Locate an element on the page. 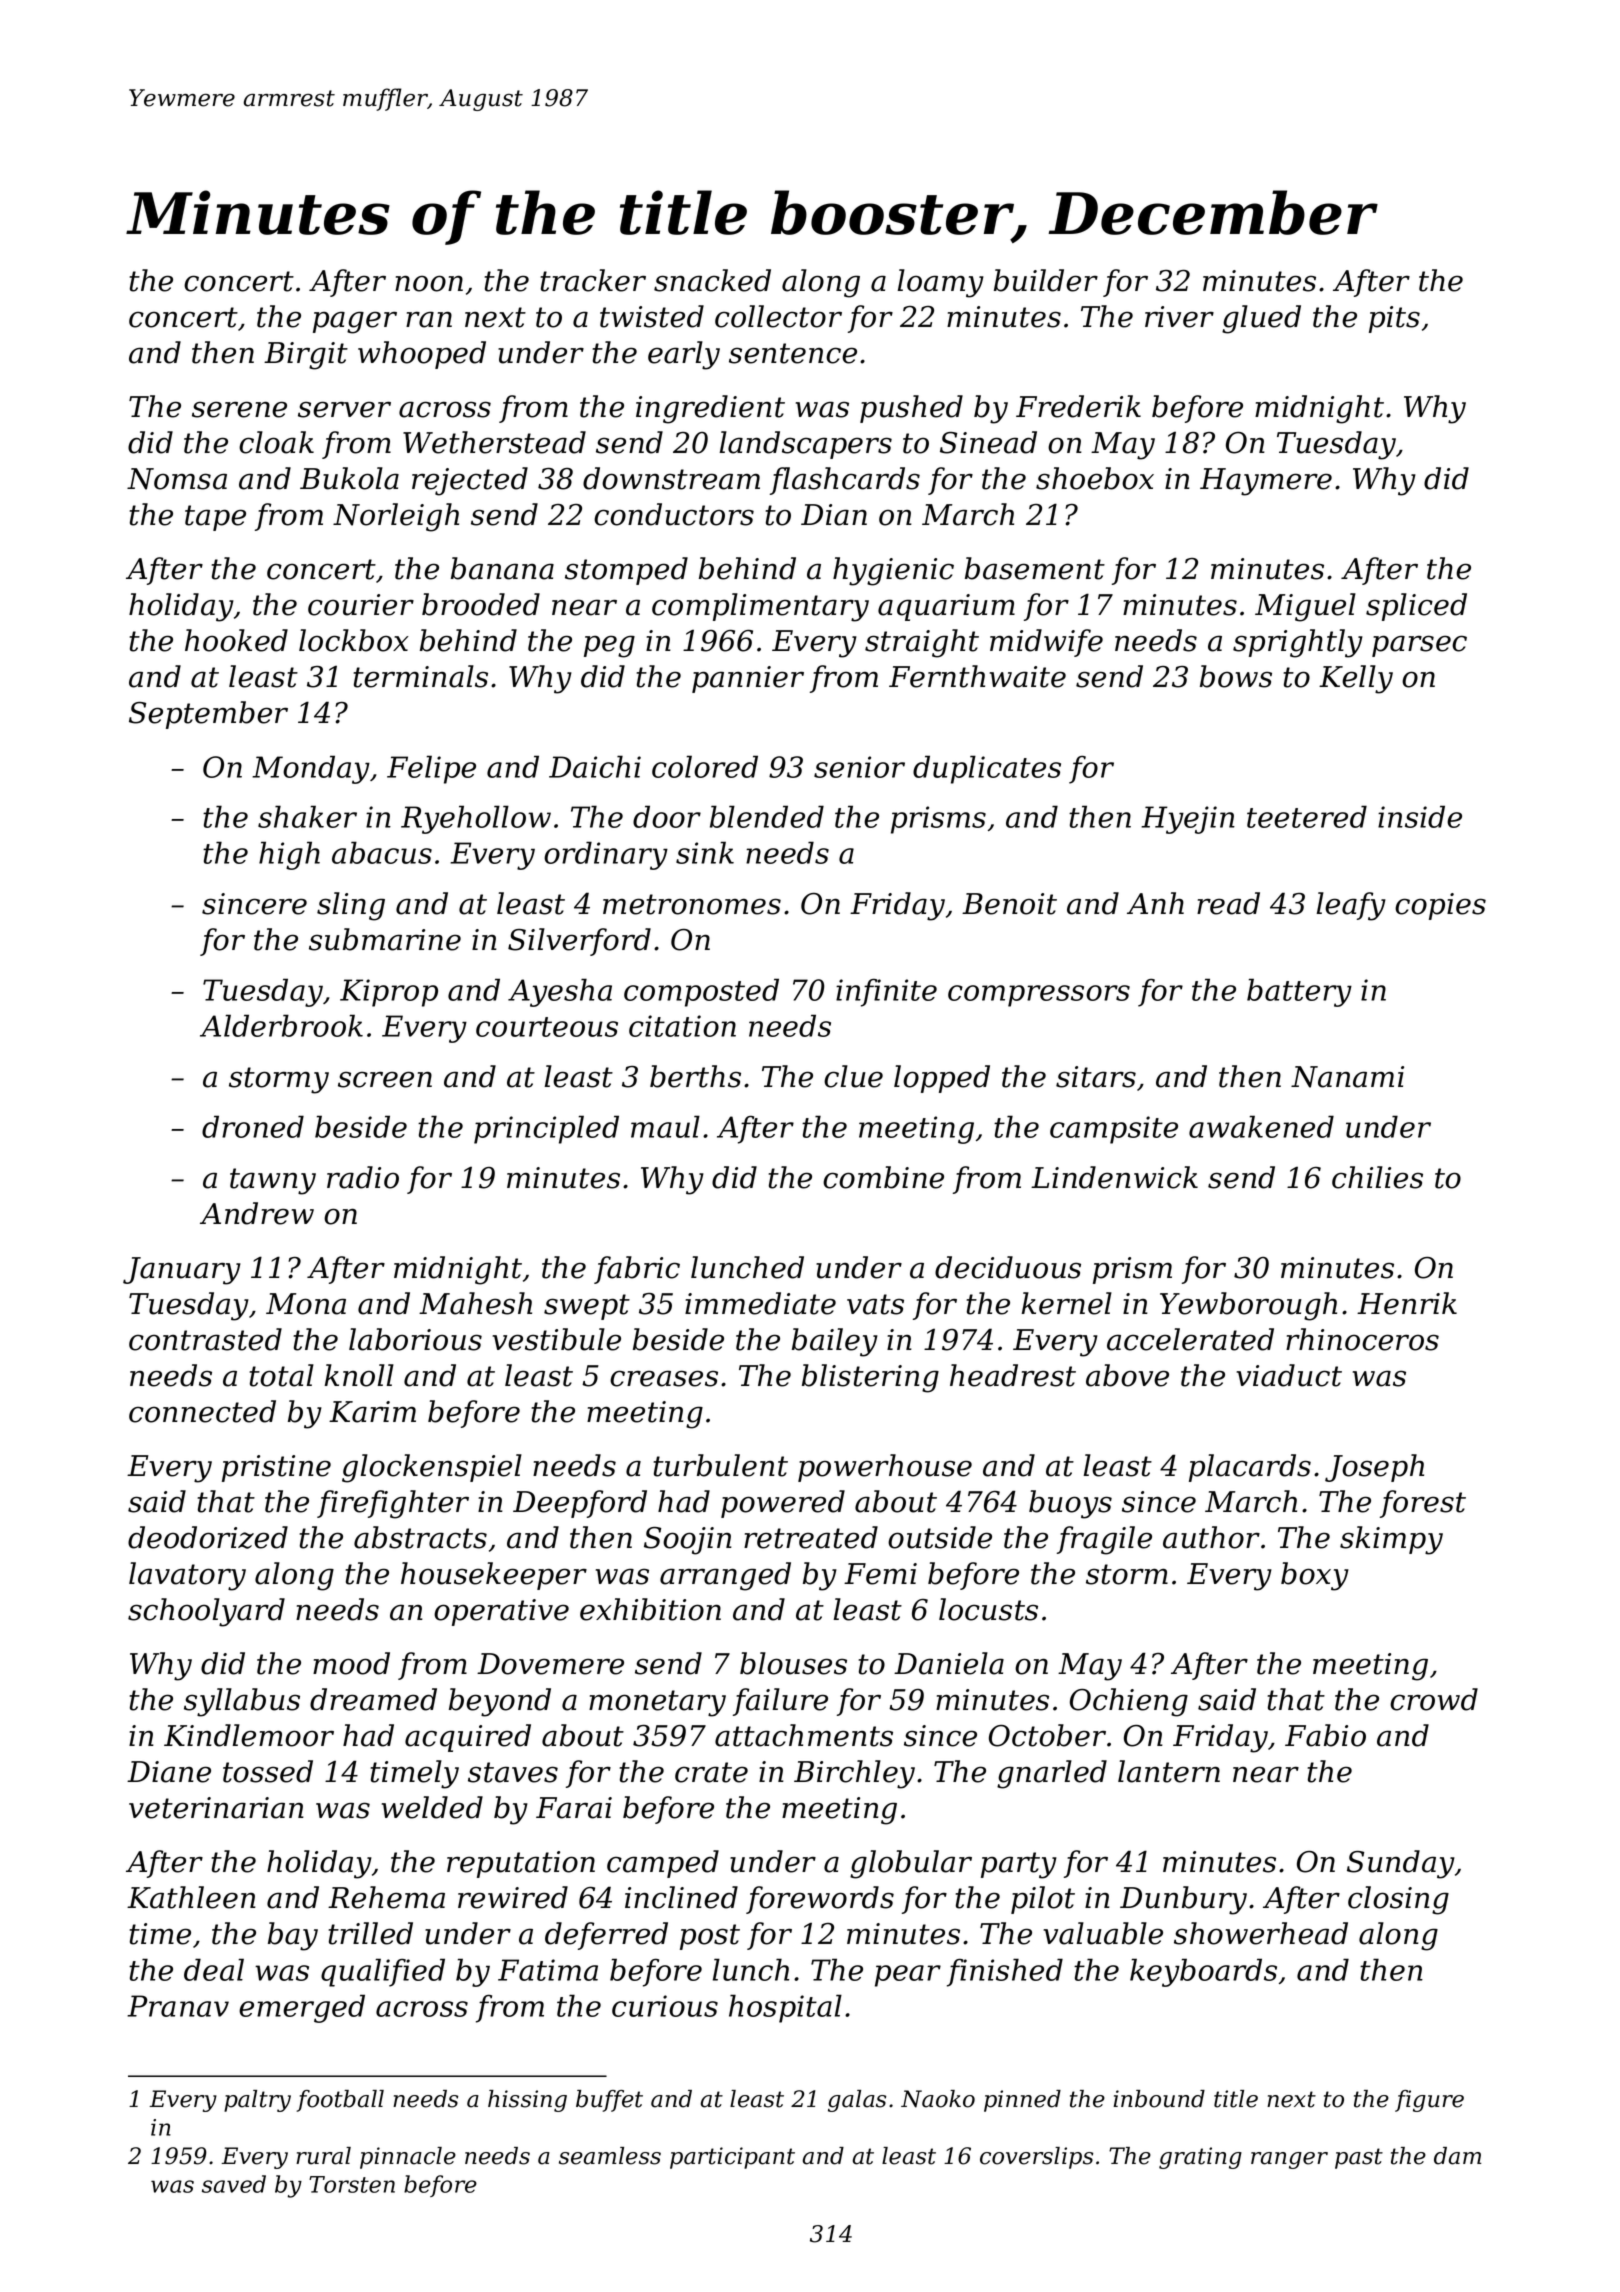 This page has width=1620, height=2292. forest is located at coordinates (1423, 1504).
